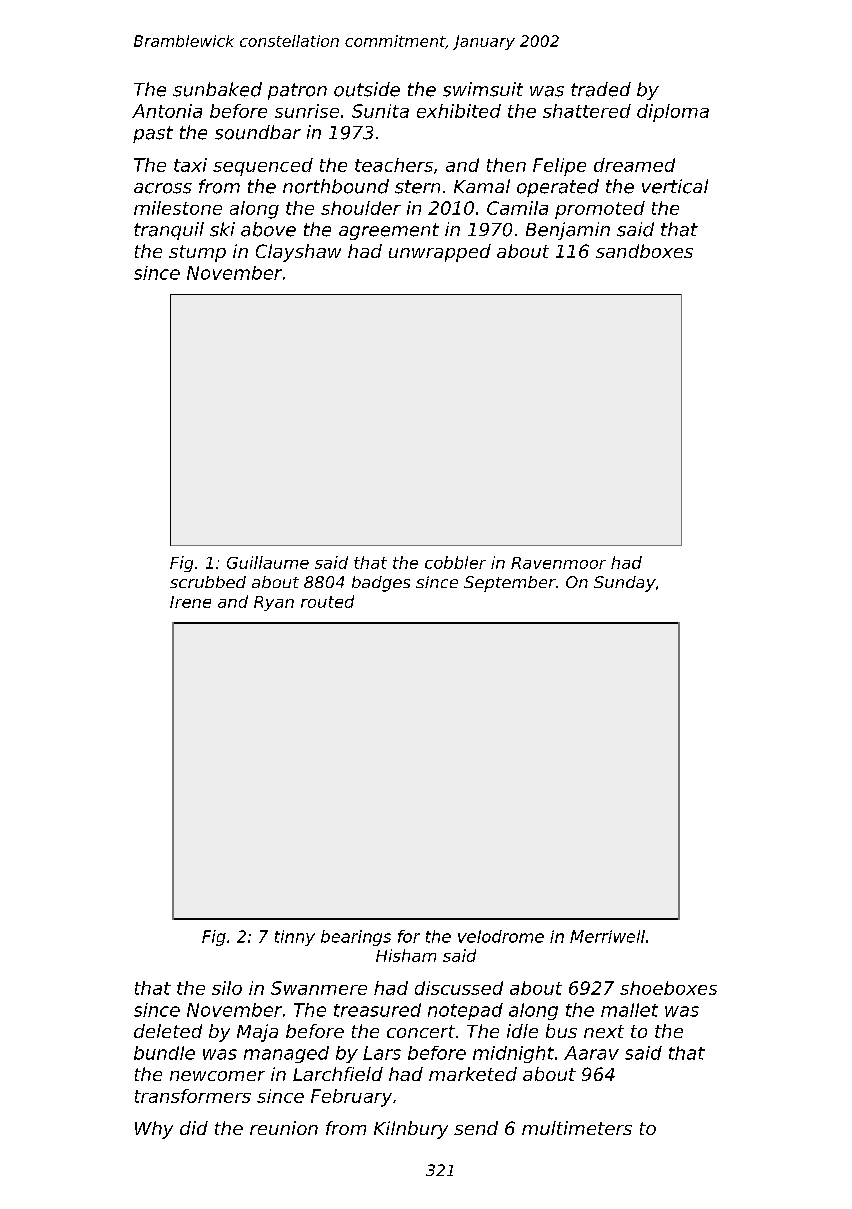 This screenshot has height=1209, width=852. Describe the element at coordinates (607, 936) in the screenshot. I see `Merriwell` at that location.
